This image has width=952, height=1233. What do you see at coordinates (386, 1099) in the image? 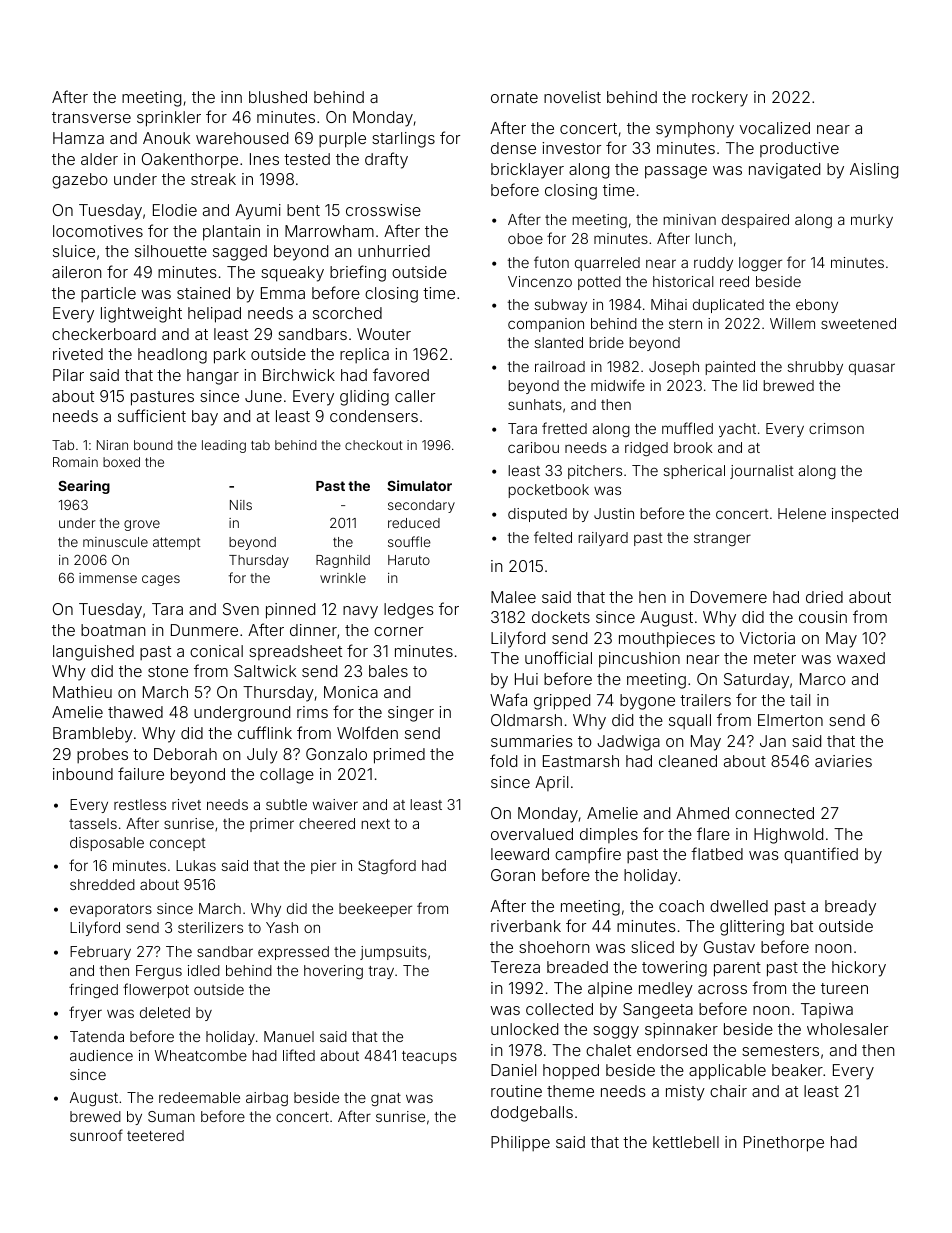
I see `gnat` at bounding box center [386, 1099].
